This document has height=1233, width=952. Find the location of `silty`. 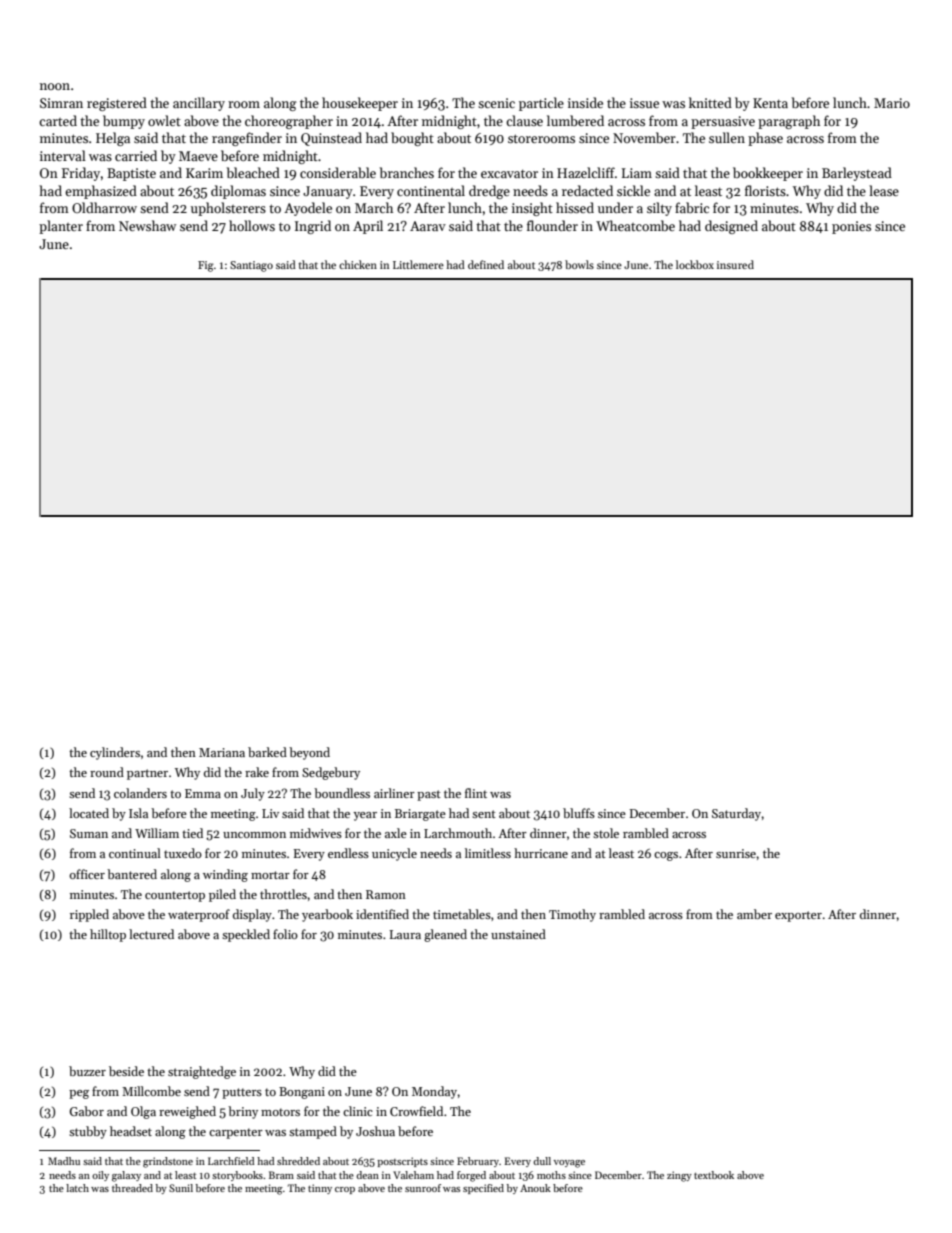

silty is located at coordinates (659, 209).
